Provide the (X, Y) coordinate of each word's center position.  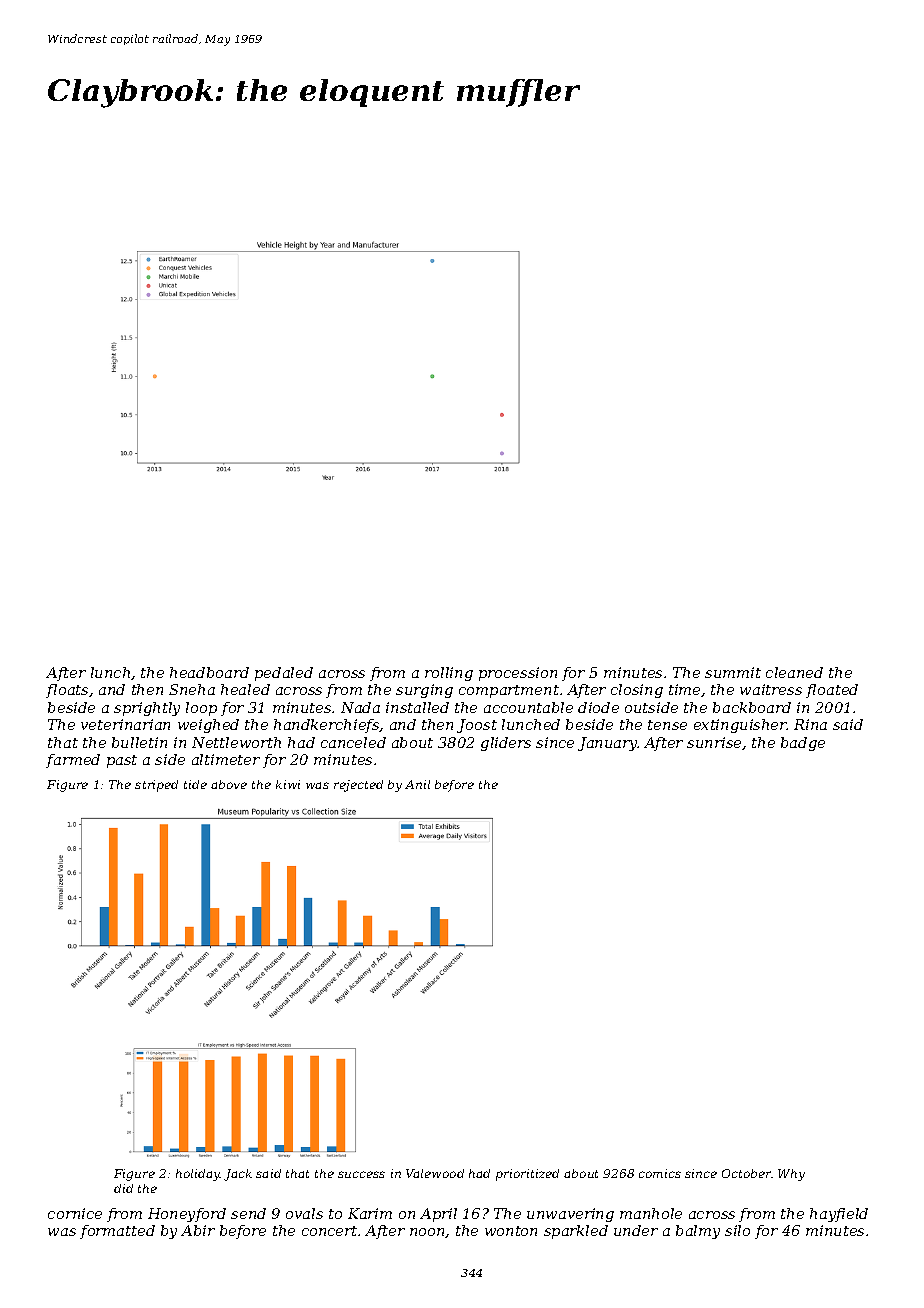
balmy (698, 1232)
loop (201, 709)
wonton (511, 1231)
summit (733, 672)
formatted (117, 1232)
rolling (449, 674)
